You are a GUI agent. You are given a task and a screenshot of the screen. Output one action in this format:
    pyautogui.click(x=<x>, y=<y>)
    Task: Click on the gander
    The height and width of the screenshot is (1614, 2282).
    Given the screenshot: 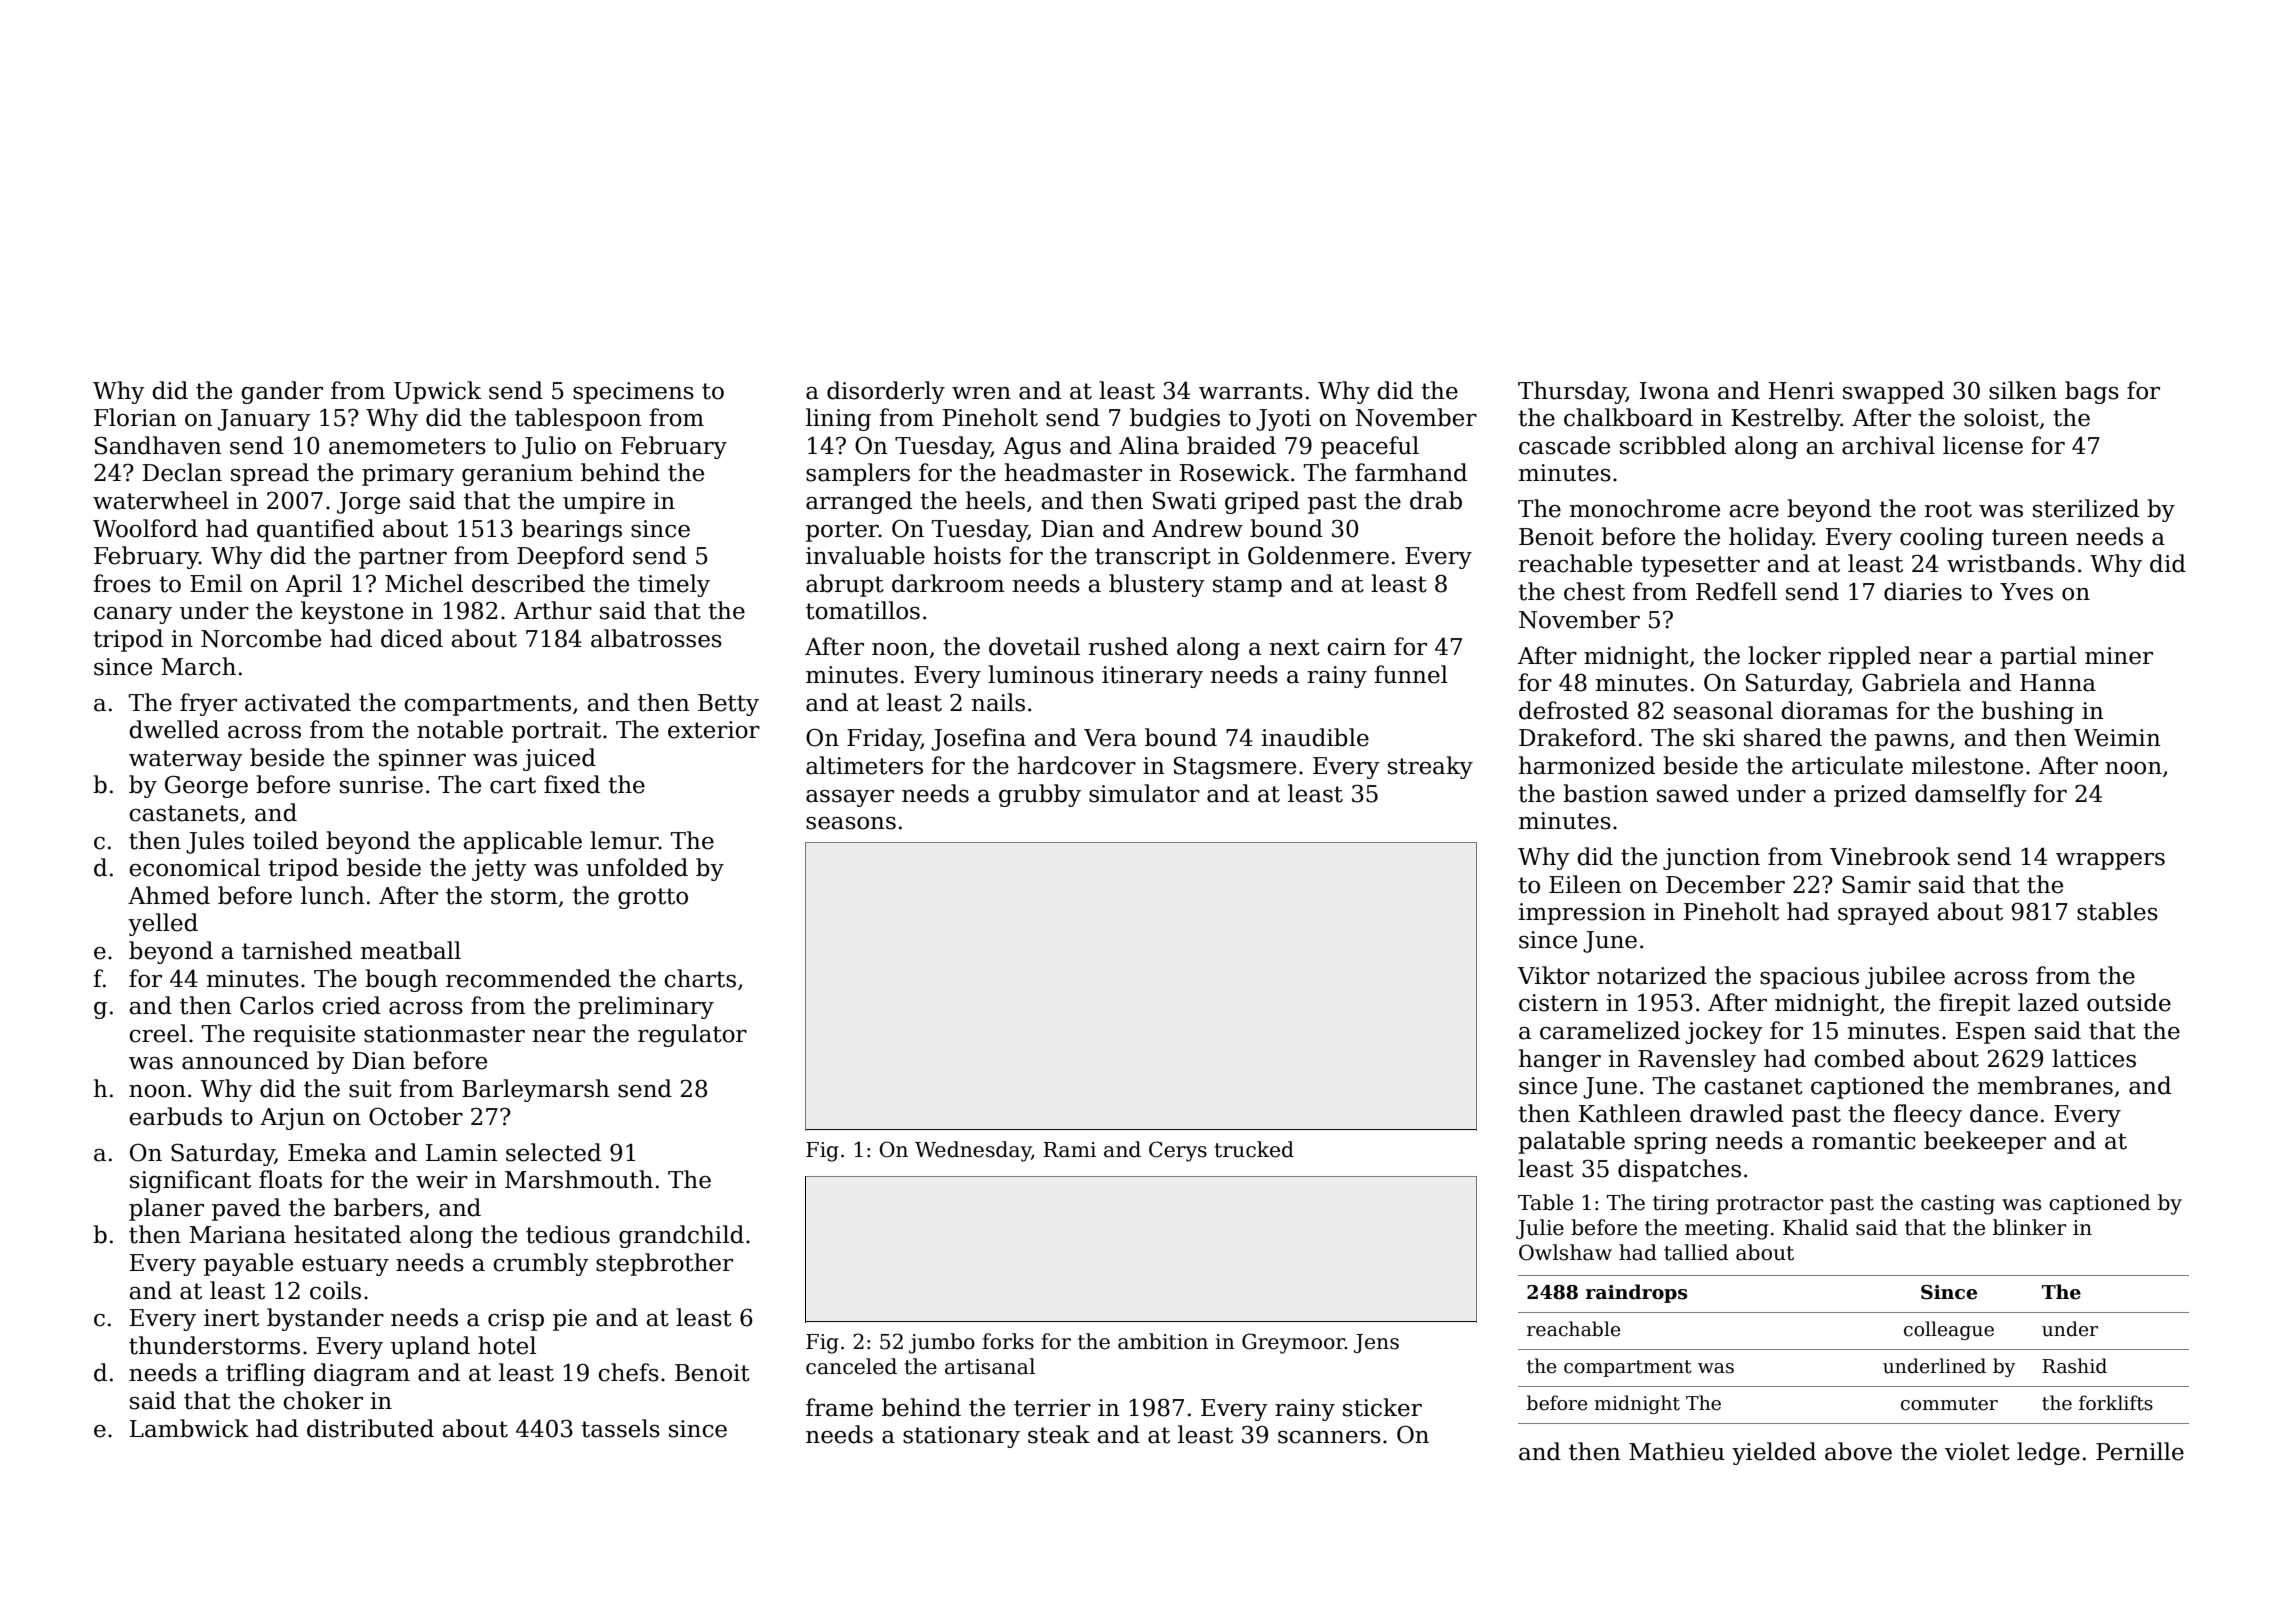 What is the action you would take?
    pyautogui.click(x=282, y=392)
